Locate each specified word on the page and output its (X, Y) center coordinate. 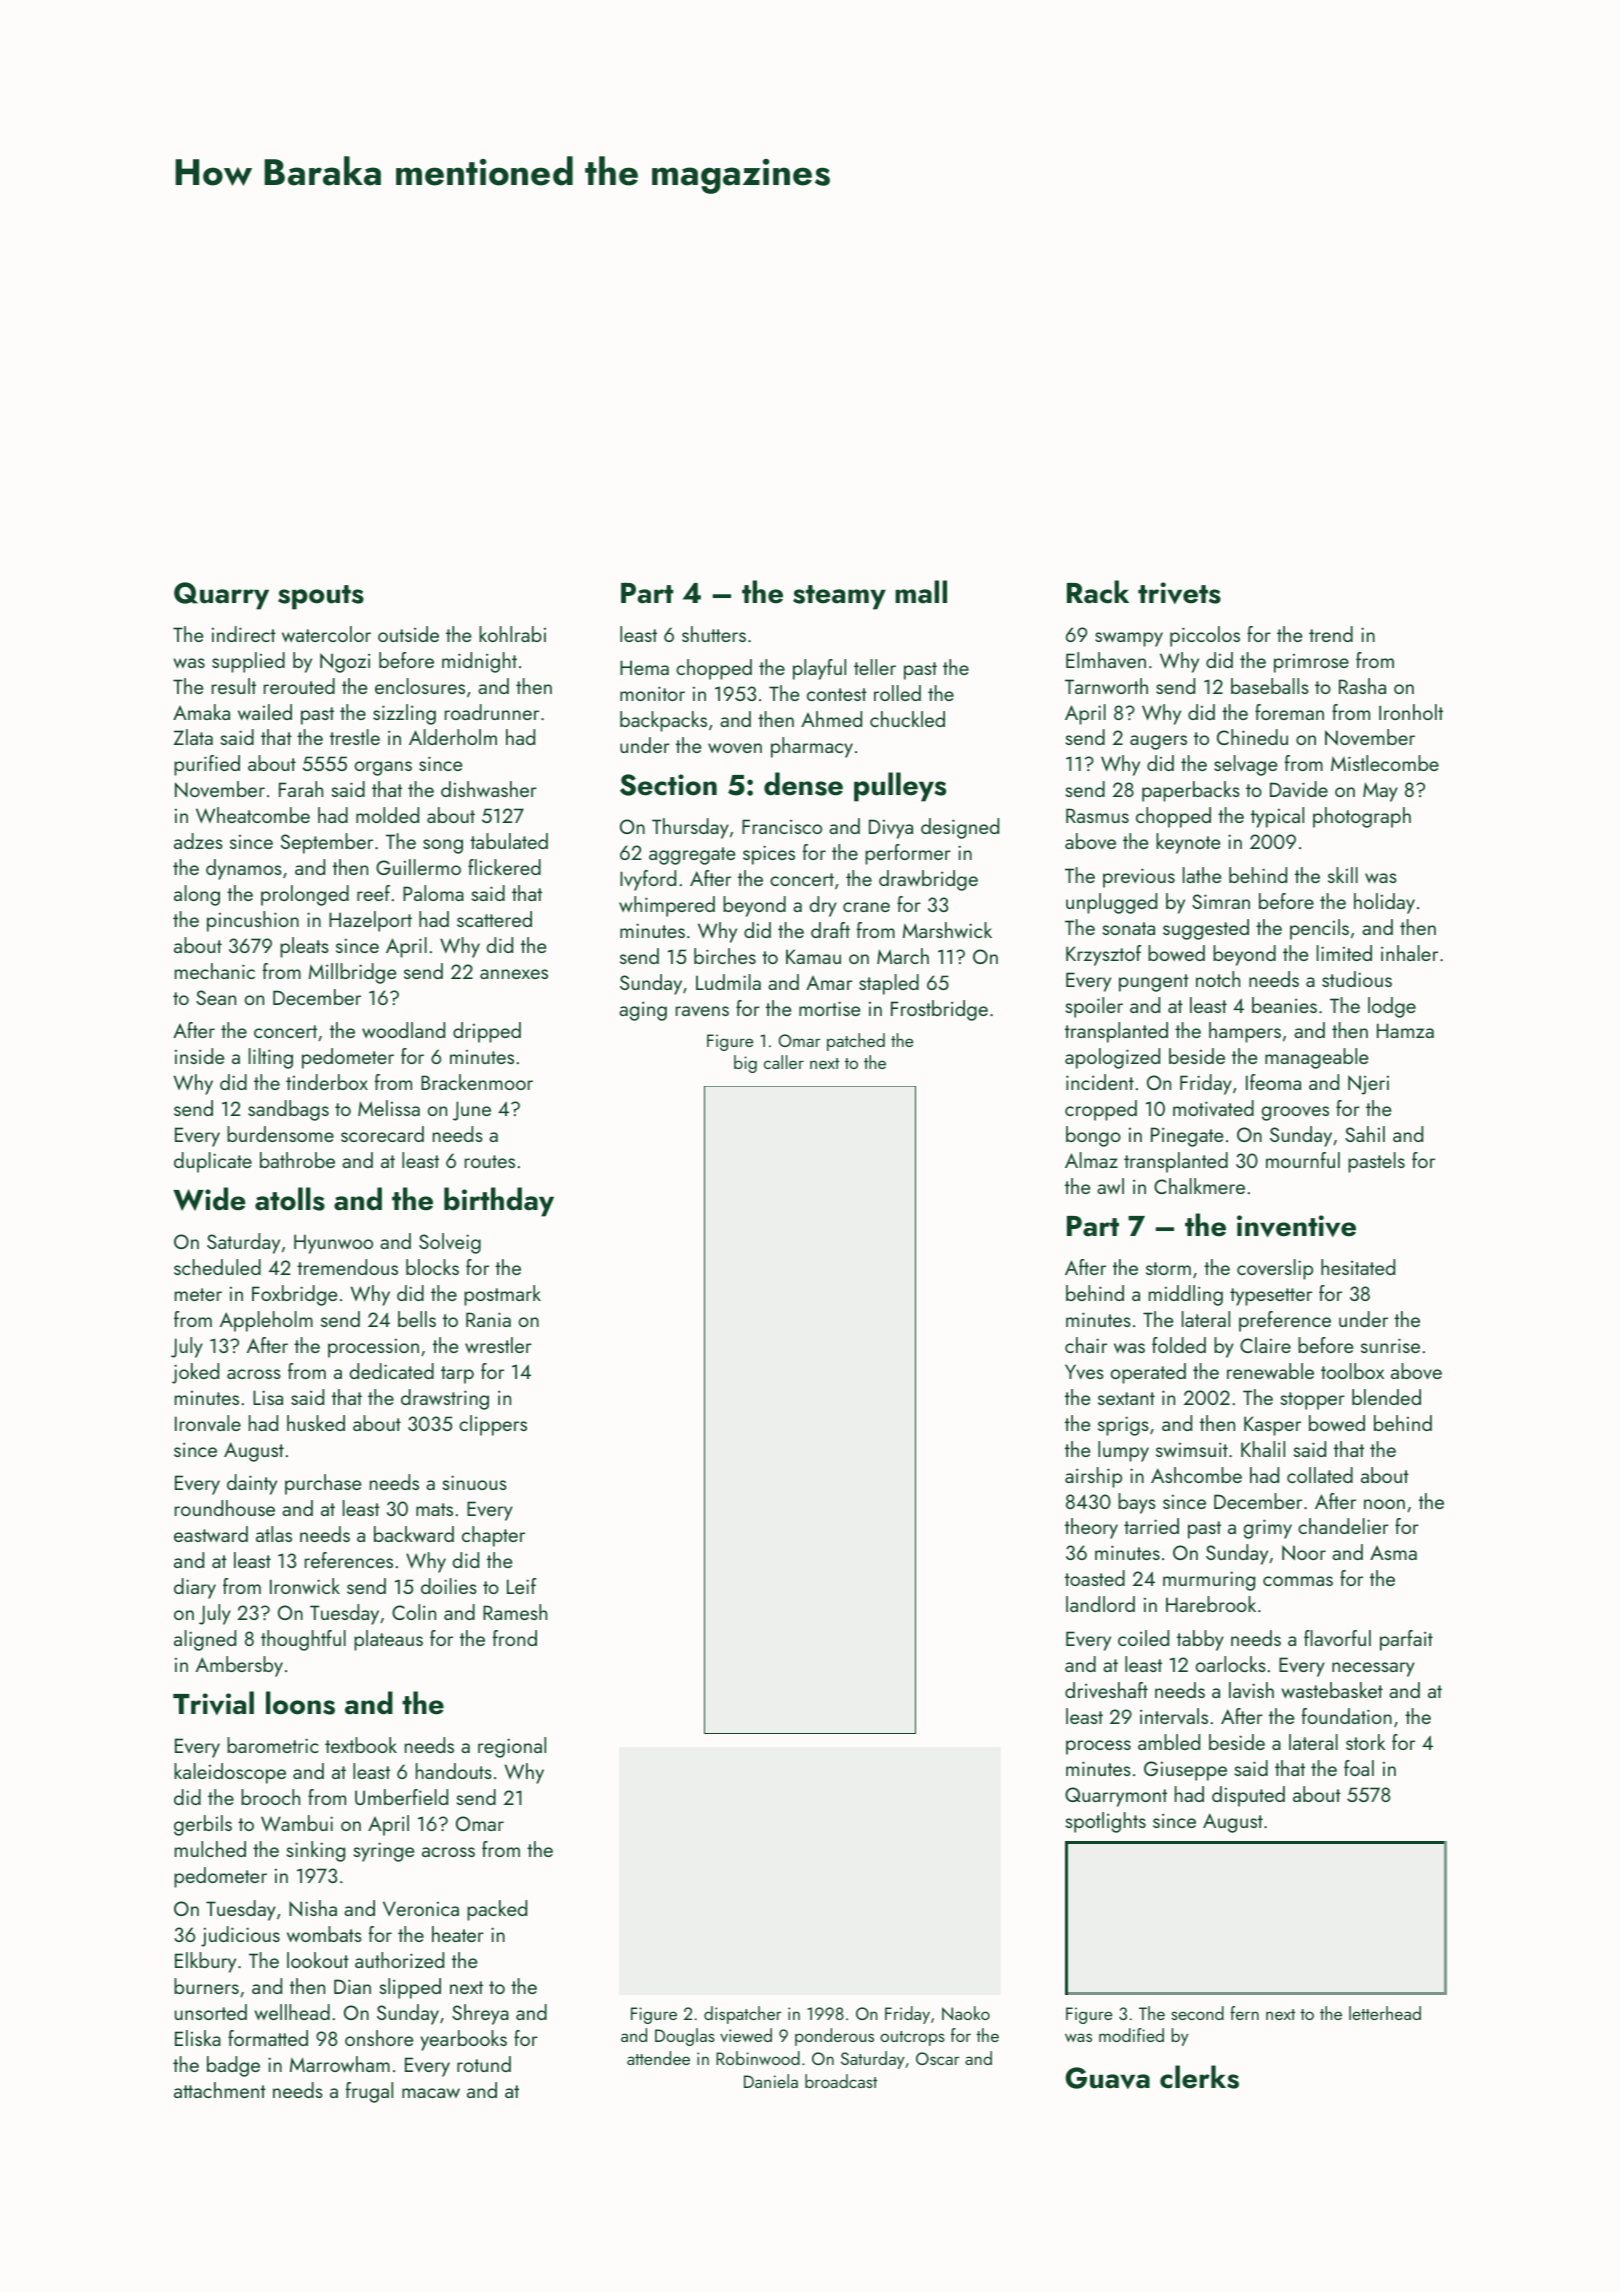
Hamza (1405, 1030)
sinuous (475, 1482)
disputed (1248, 1796)
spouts (321, 597)
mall (921, 592)
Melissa (389, 1108)
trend (1331, 634)
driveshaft (1106, 1690)
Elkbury (205, 1962)
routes (490, 1161)
